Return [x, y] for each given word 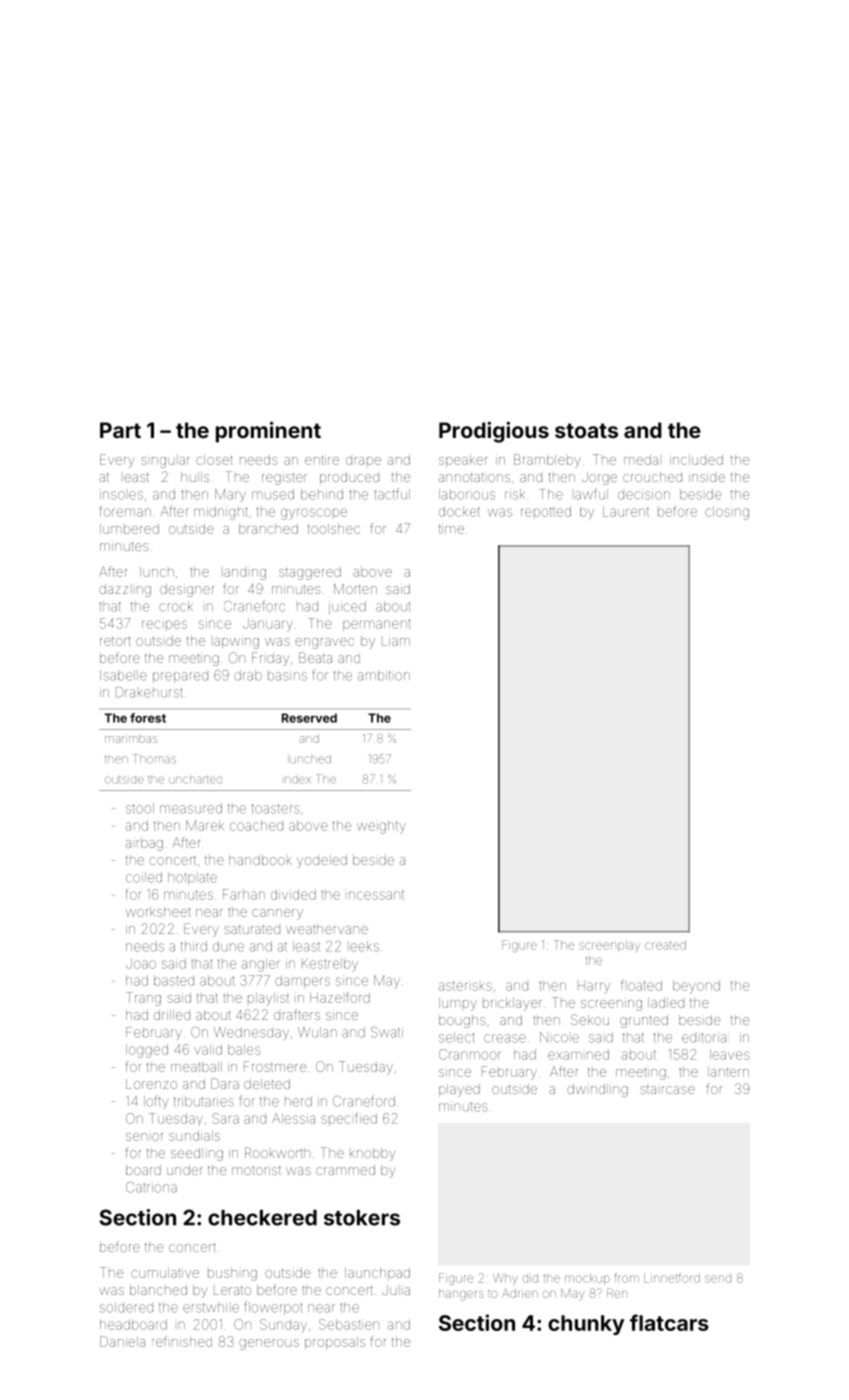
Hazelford [340, 997]
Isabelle [123, 675]
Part [120, 430]
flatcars [669, 1322]
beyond [696, 987]
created [665, 945]
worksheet [158, 912]
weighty [381, 827]
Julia [396, 1290]
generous [269, 1344]
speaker [463, 461]
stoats [586, 430]
